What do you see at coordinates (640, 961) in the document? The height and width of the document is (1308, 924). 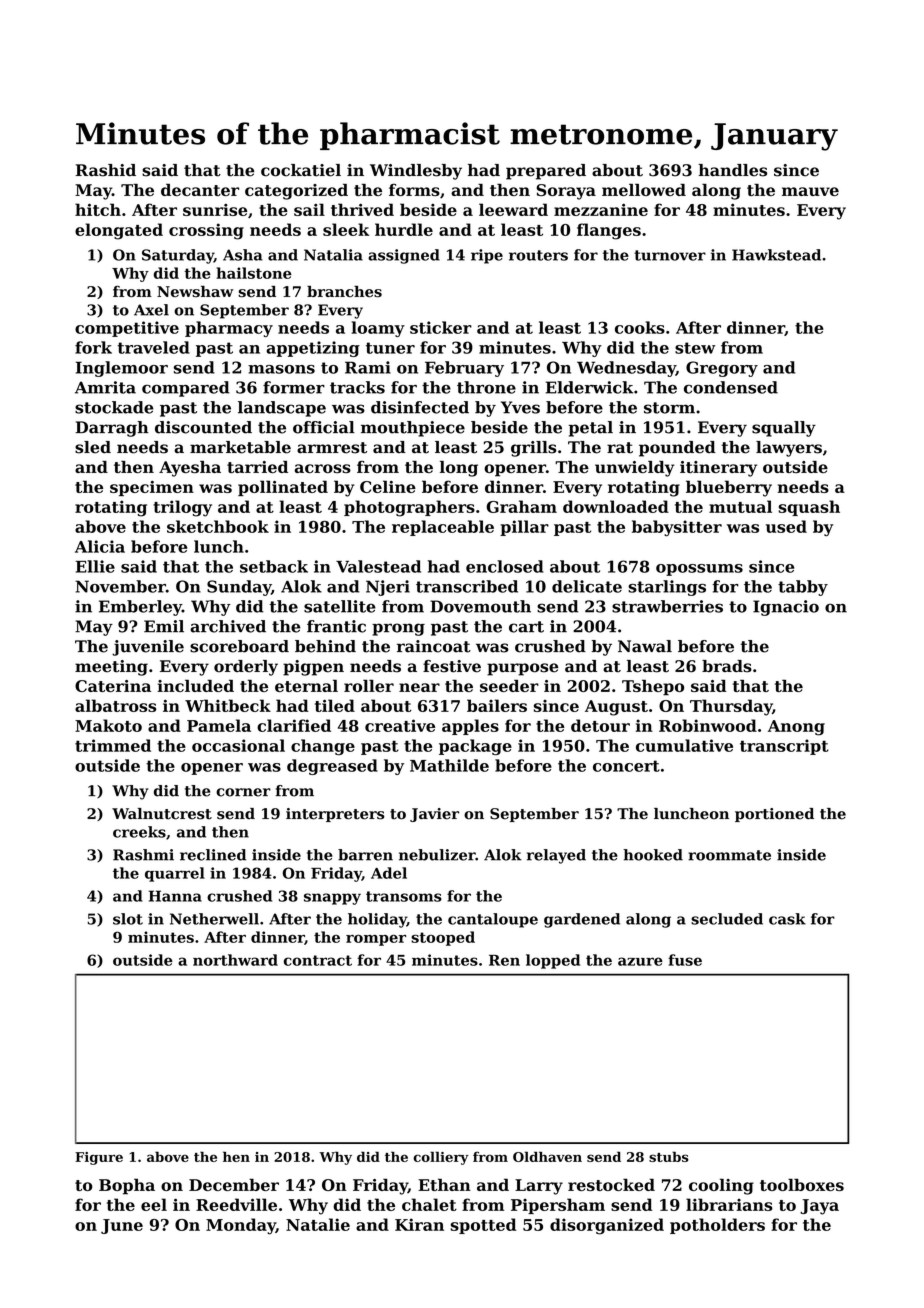 I see `azure` at bounding box center [640, 961].
